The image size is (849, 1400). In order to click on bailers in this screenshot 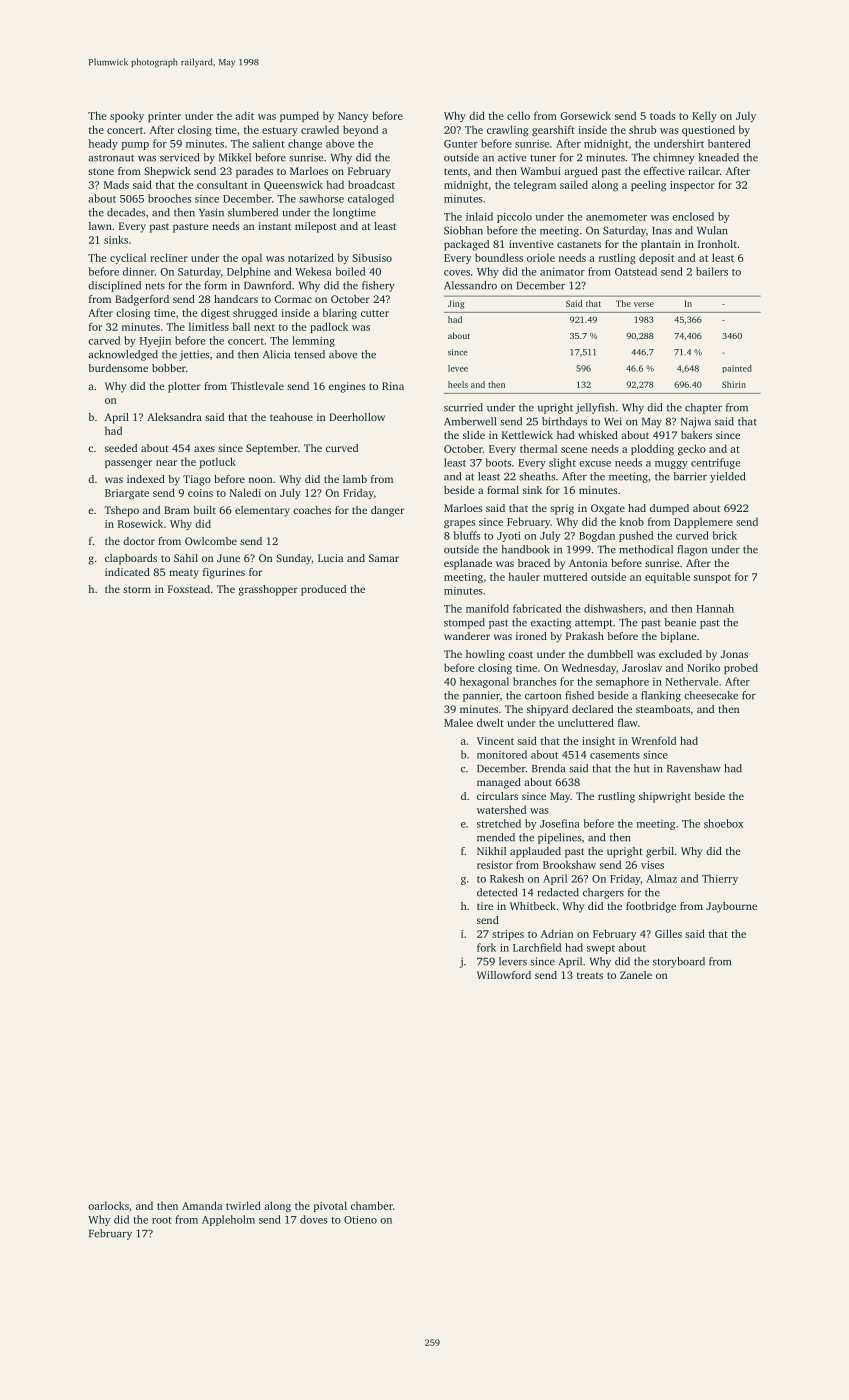, I will do `click(712, 271)`.
